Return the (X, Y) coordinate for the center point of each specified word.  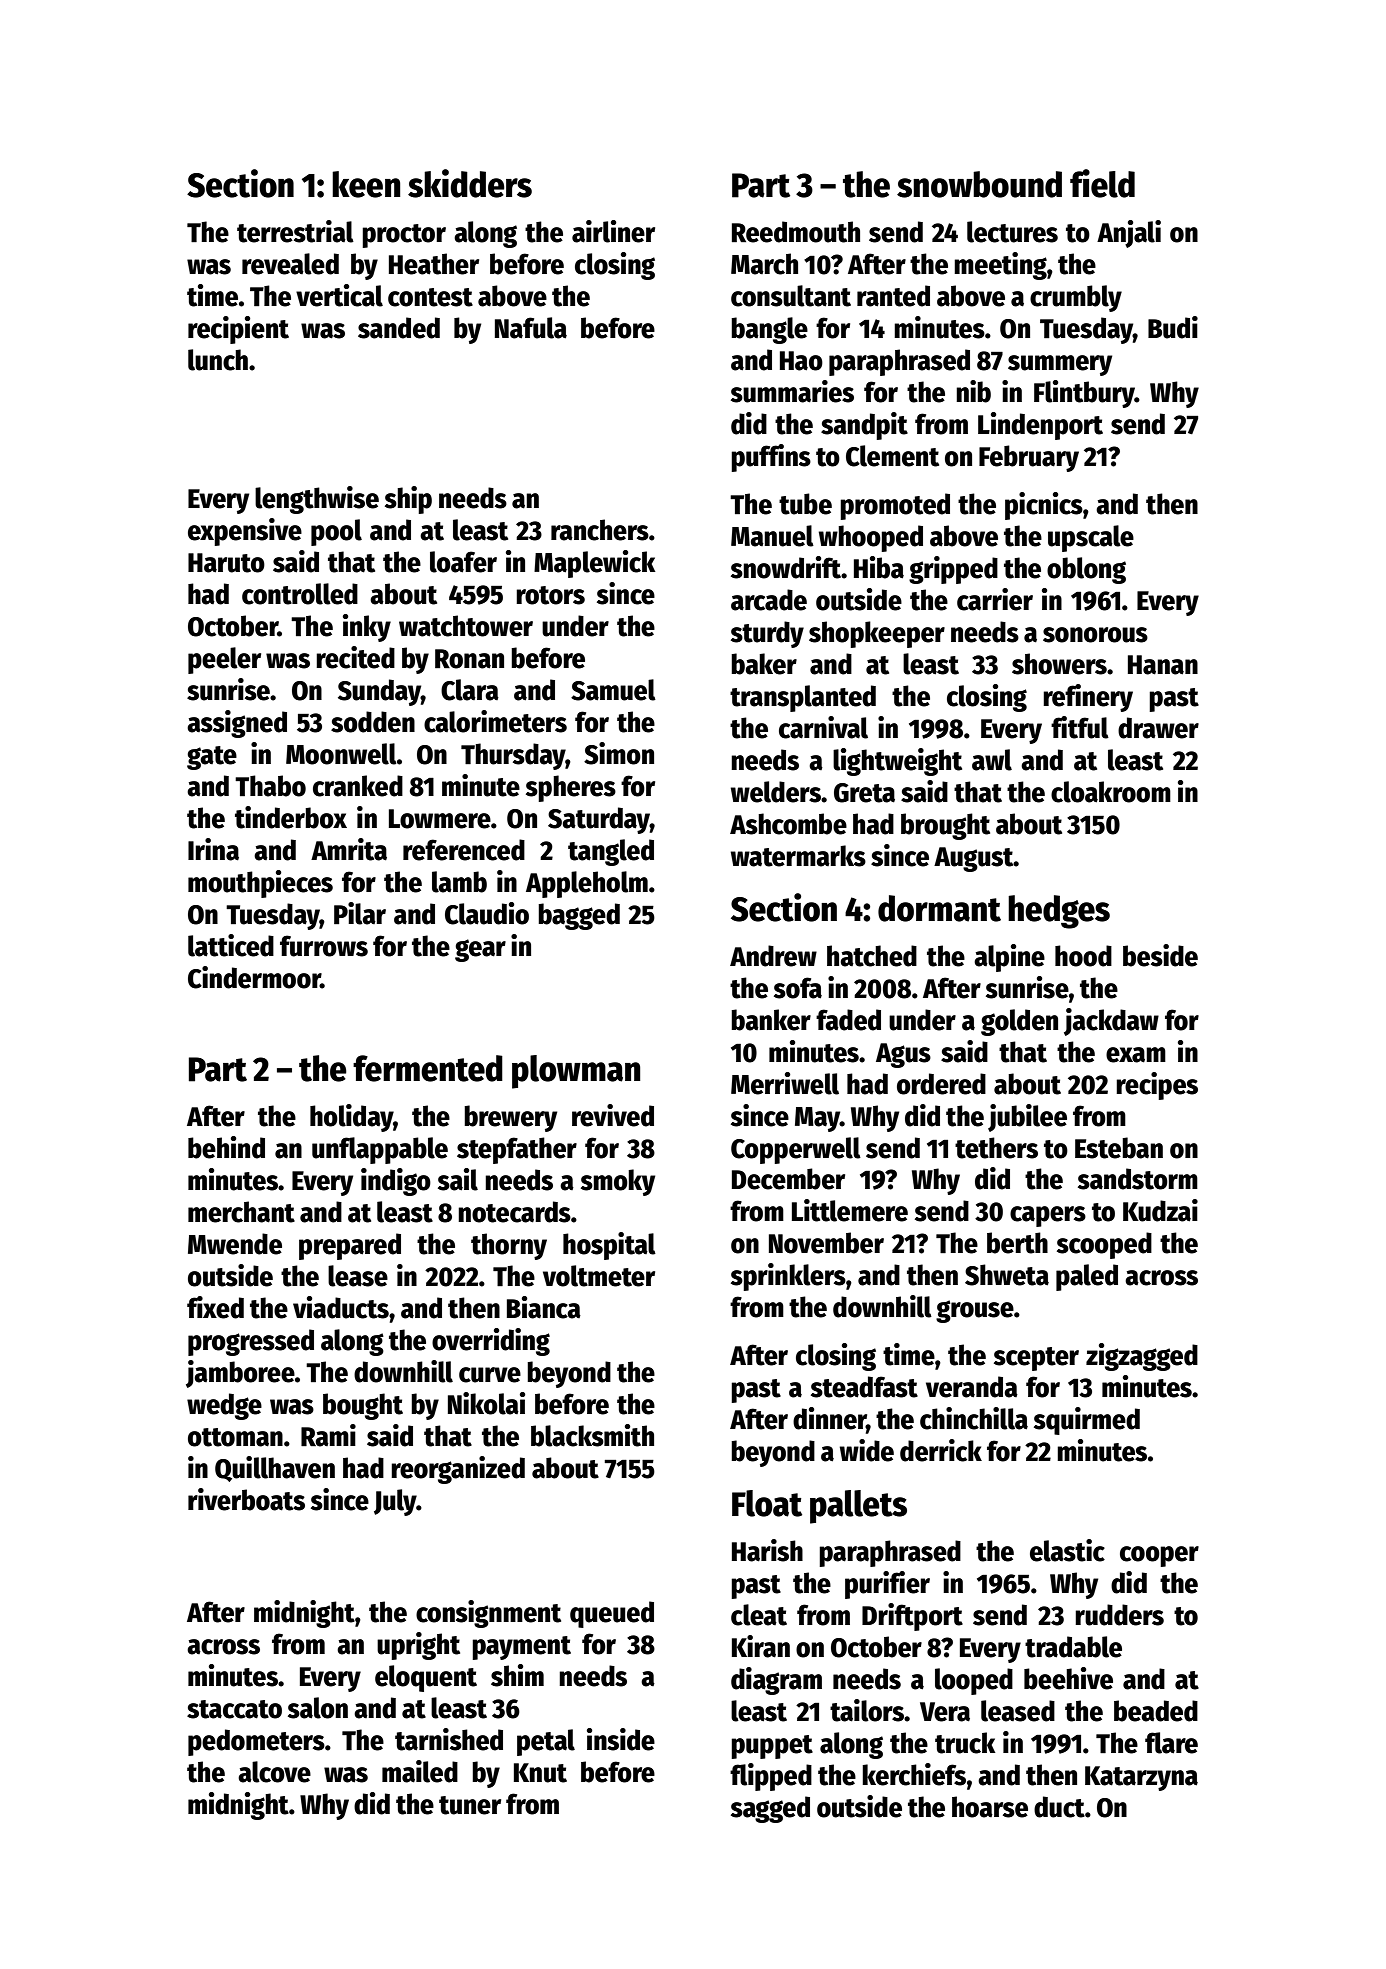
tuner (470, 1805)
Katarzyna (1141, 1778)
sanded (399, 328)
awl (992, 760)
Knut (540, 1773)
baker (764, 664)
